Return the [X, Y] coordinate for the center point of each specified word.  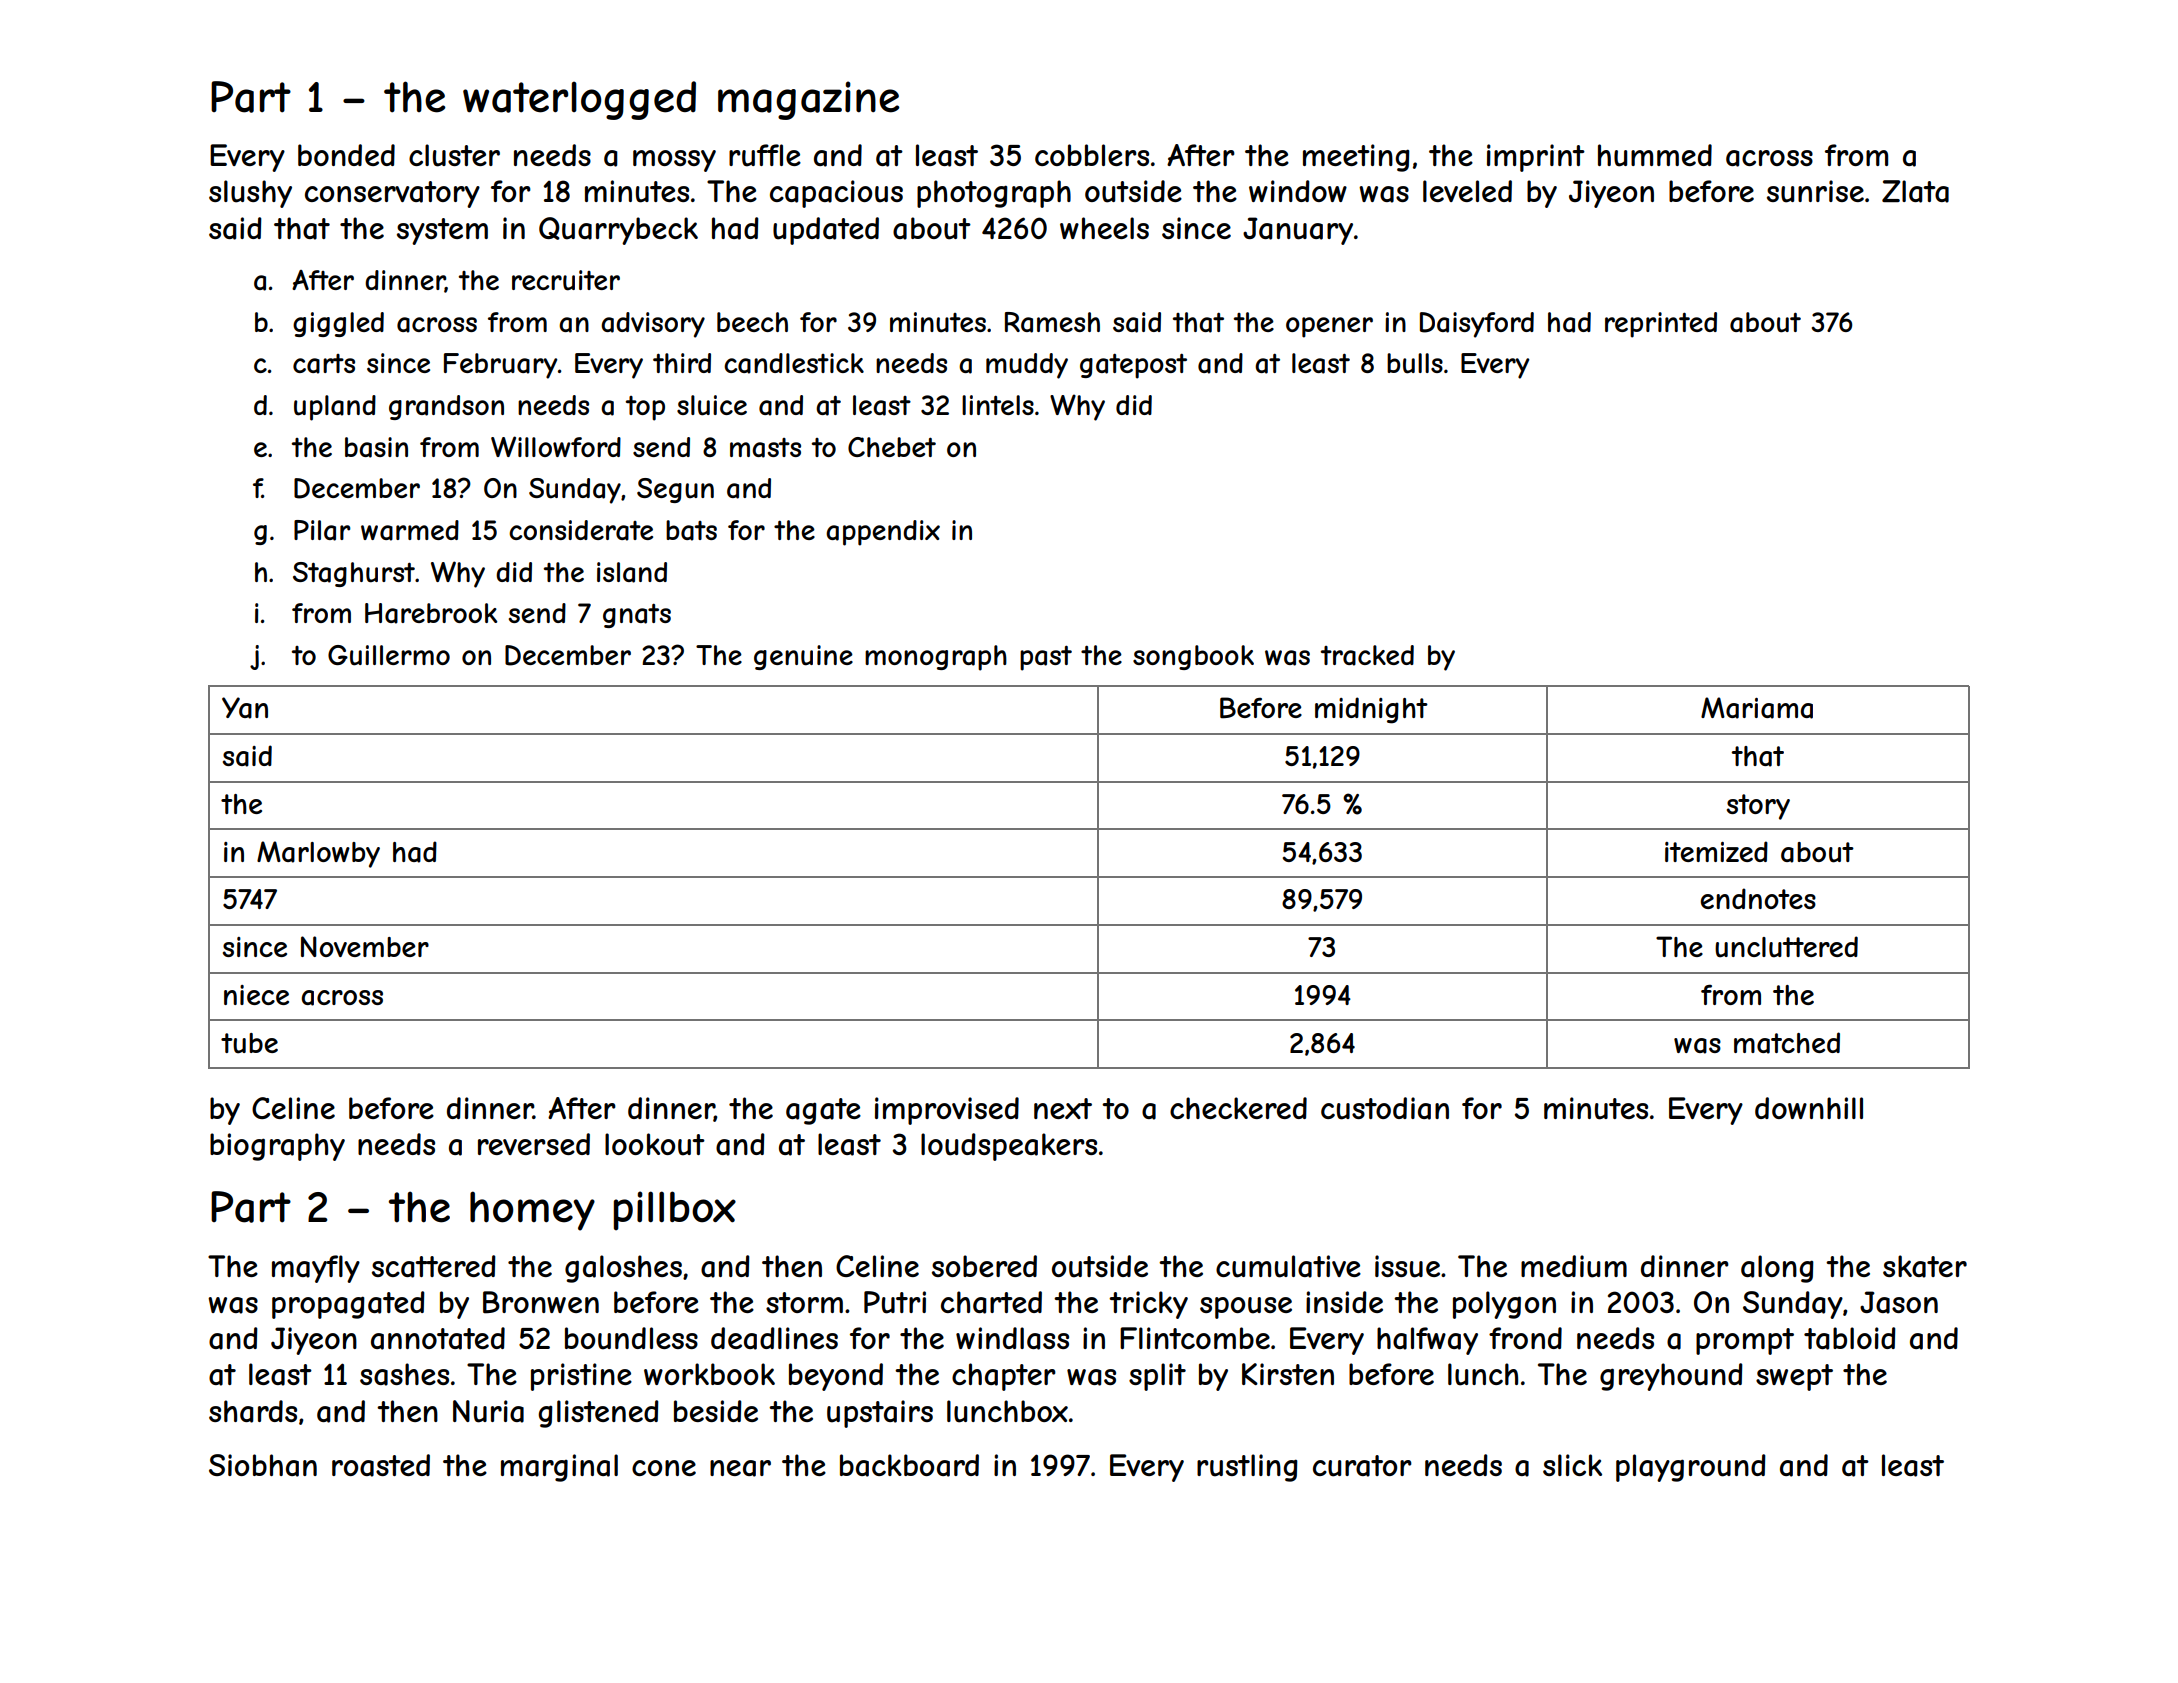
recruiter [566, 280]
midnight [1371, 710]
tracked [1367, 655]
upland [335, 408]
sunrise [1815, 191]
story [1758, 807]
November [365, 946]
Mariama [1757, 708]
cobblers [1092, 155]
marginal [559, 1468]
